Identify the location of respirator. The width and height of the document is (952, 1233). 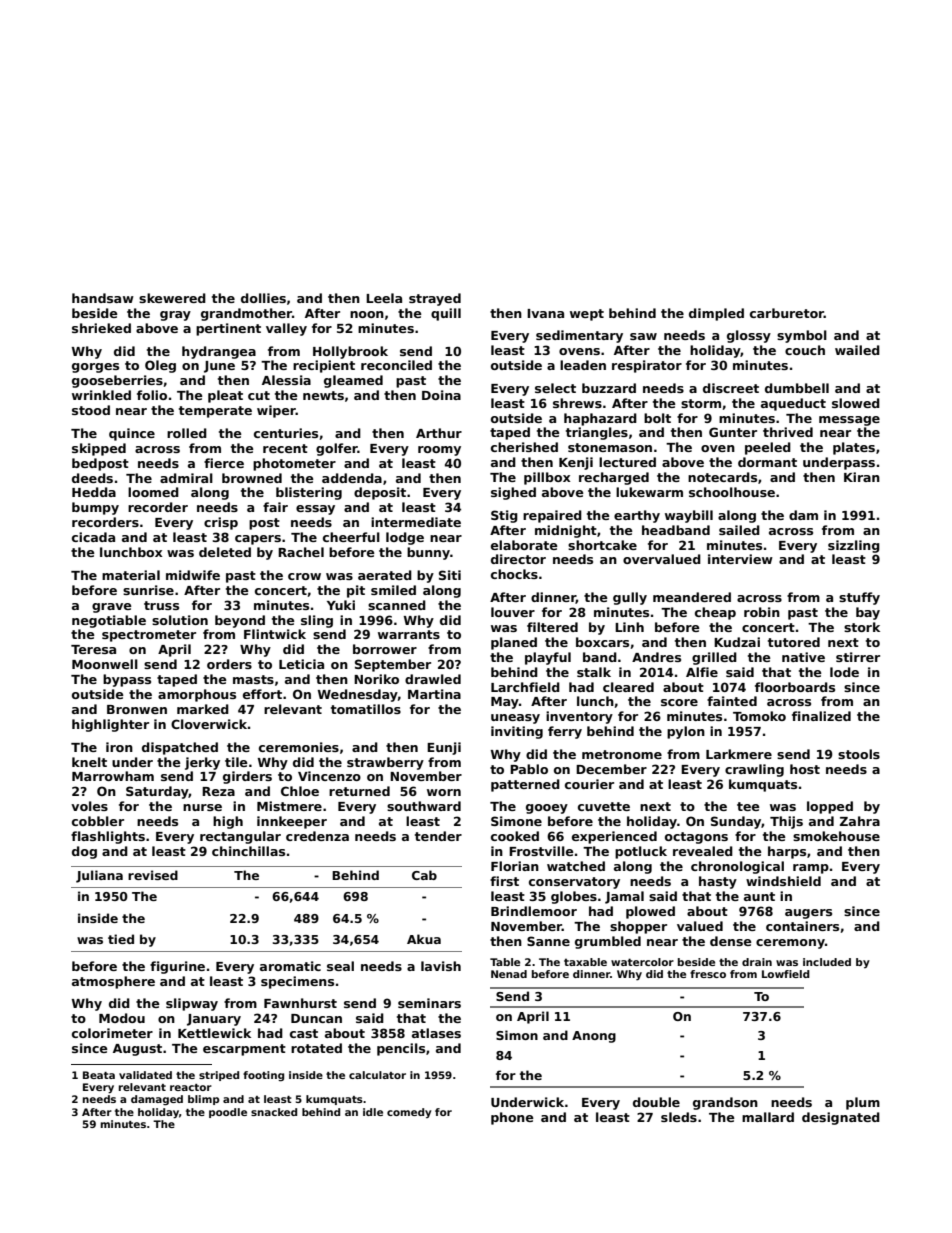
(647, 366).
